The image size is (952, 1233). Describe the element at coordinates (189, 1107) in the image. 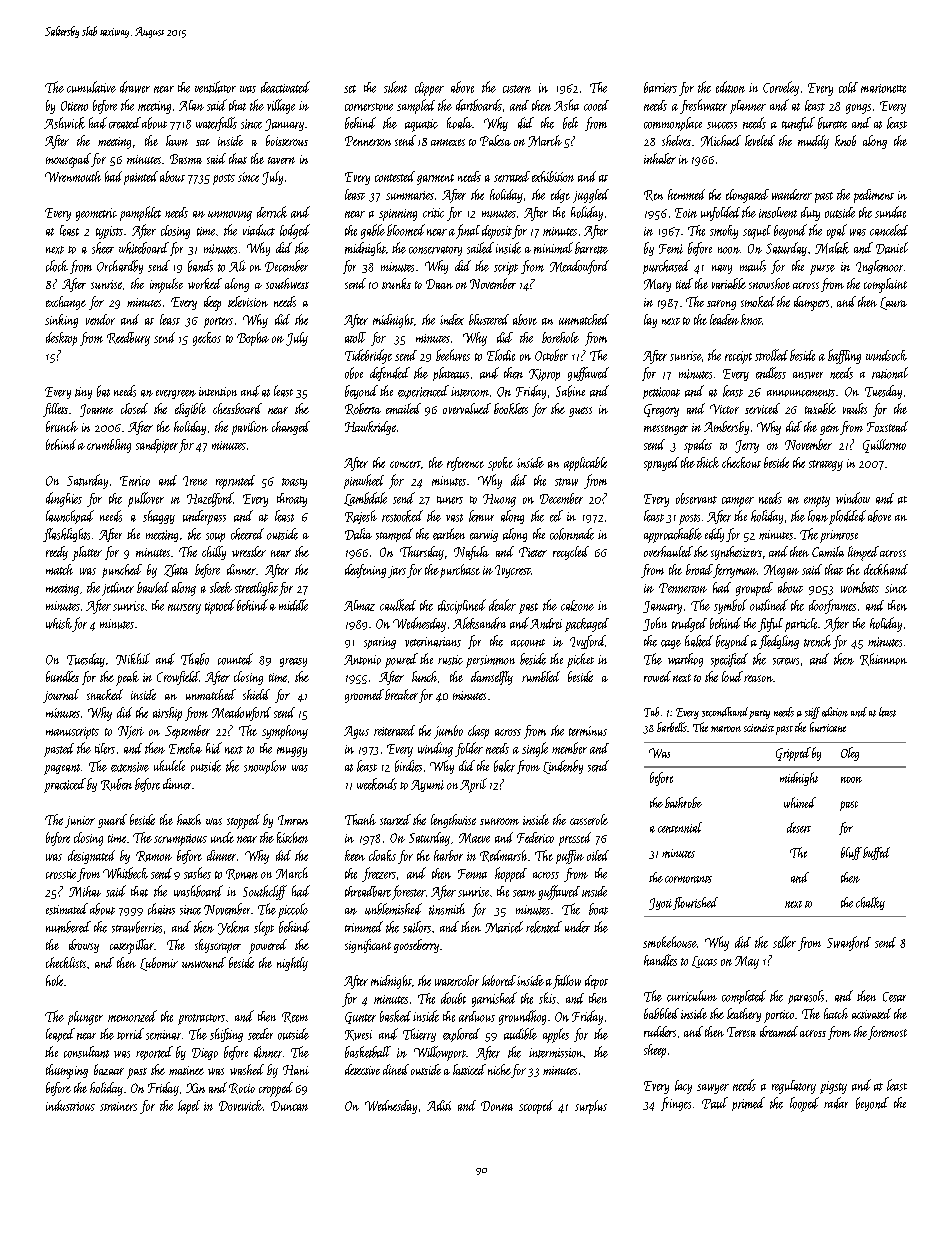

I see `lapel` at that location.
